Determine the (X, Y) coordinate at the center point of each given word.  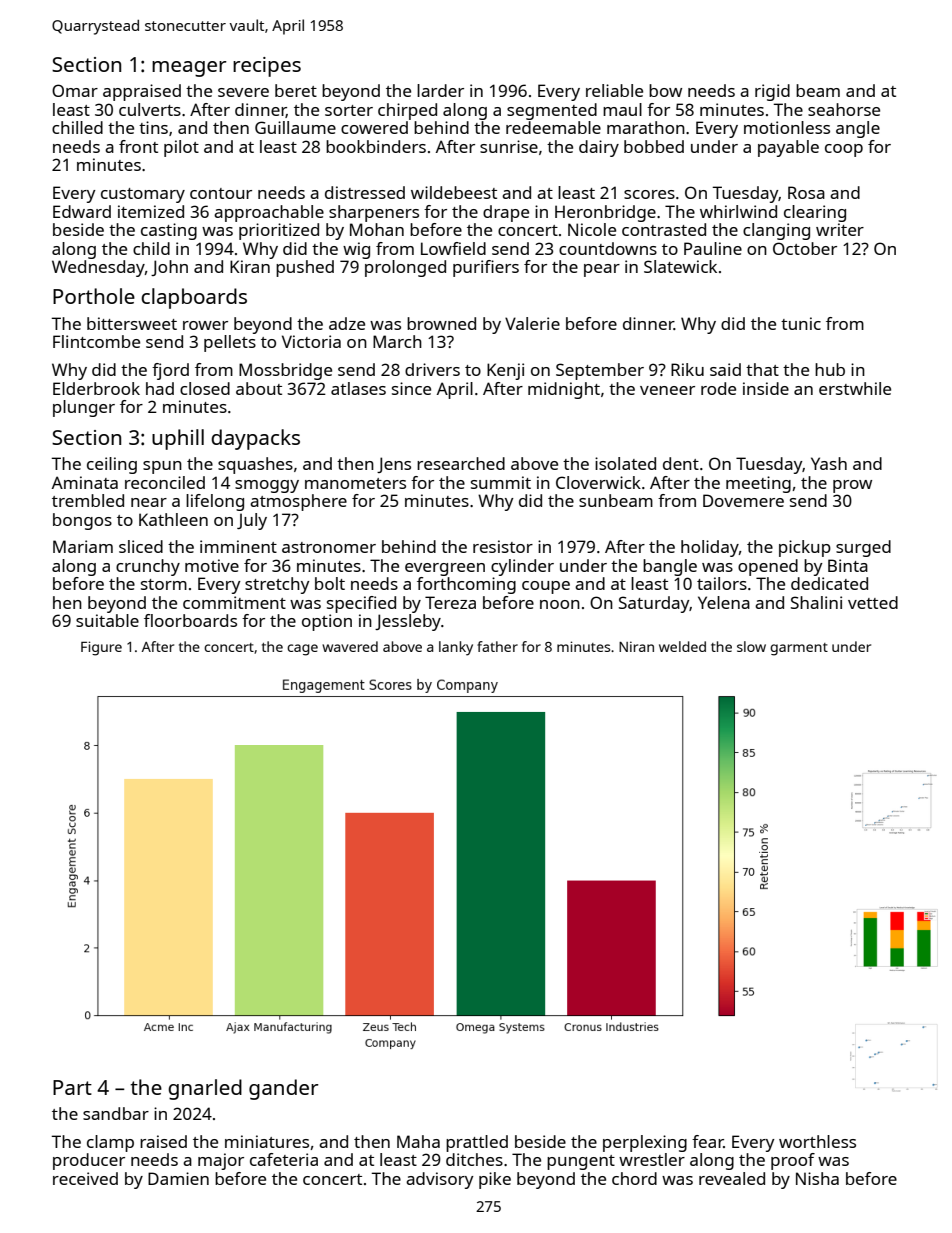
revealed (732, 1178)
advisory (440, 1180)
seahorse (844, 109)
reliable (614, 90)
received (85, 1178)
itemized (151, 211)
